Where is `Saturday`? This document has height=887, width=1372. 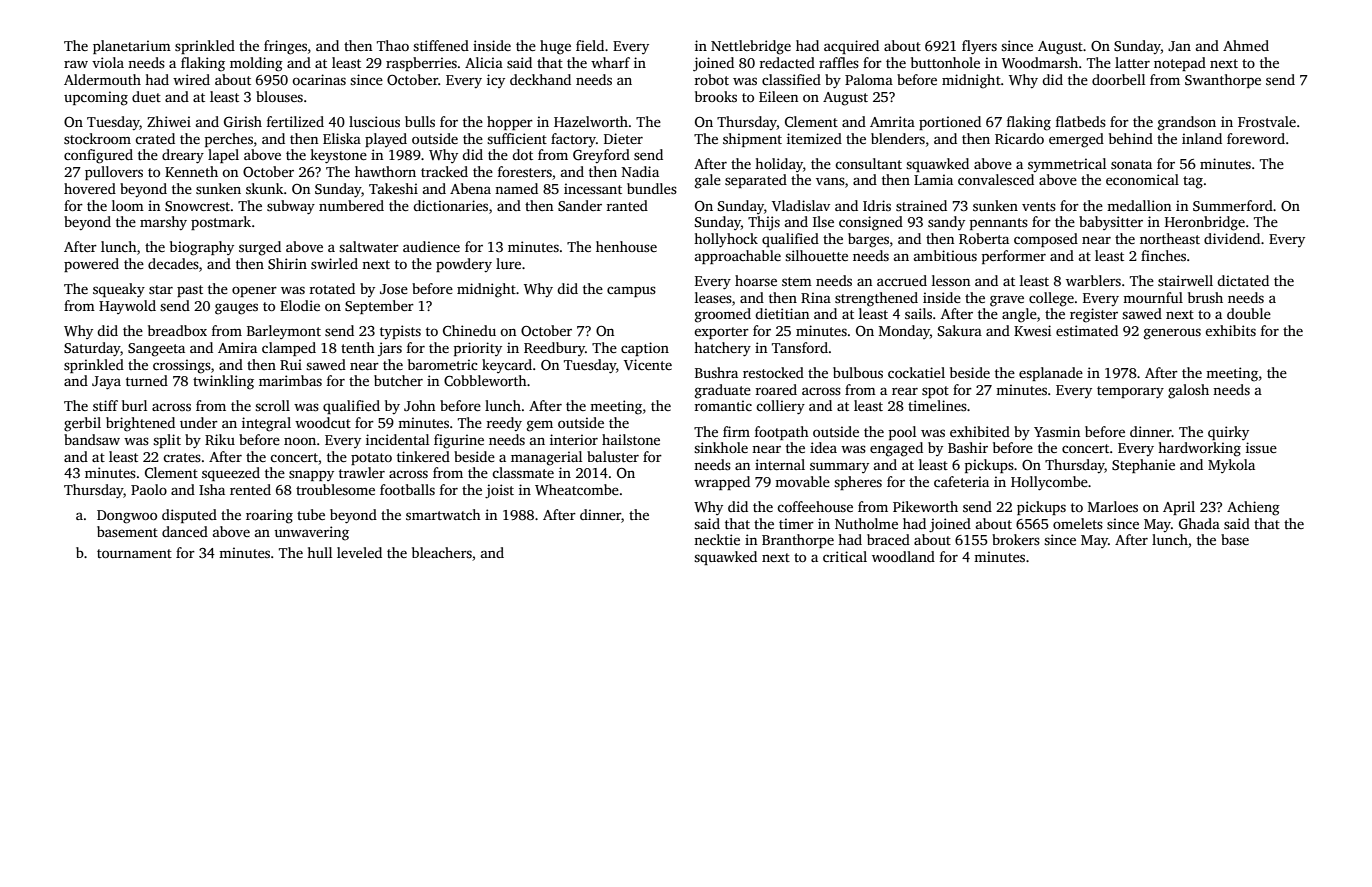 Saturday is located at coordinates (92, 349).
